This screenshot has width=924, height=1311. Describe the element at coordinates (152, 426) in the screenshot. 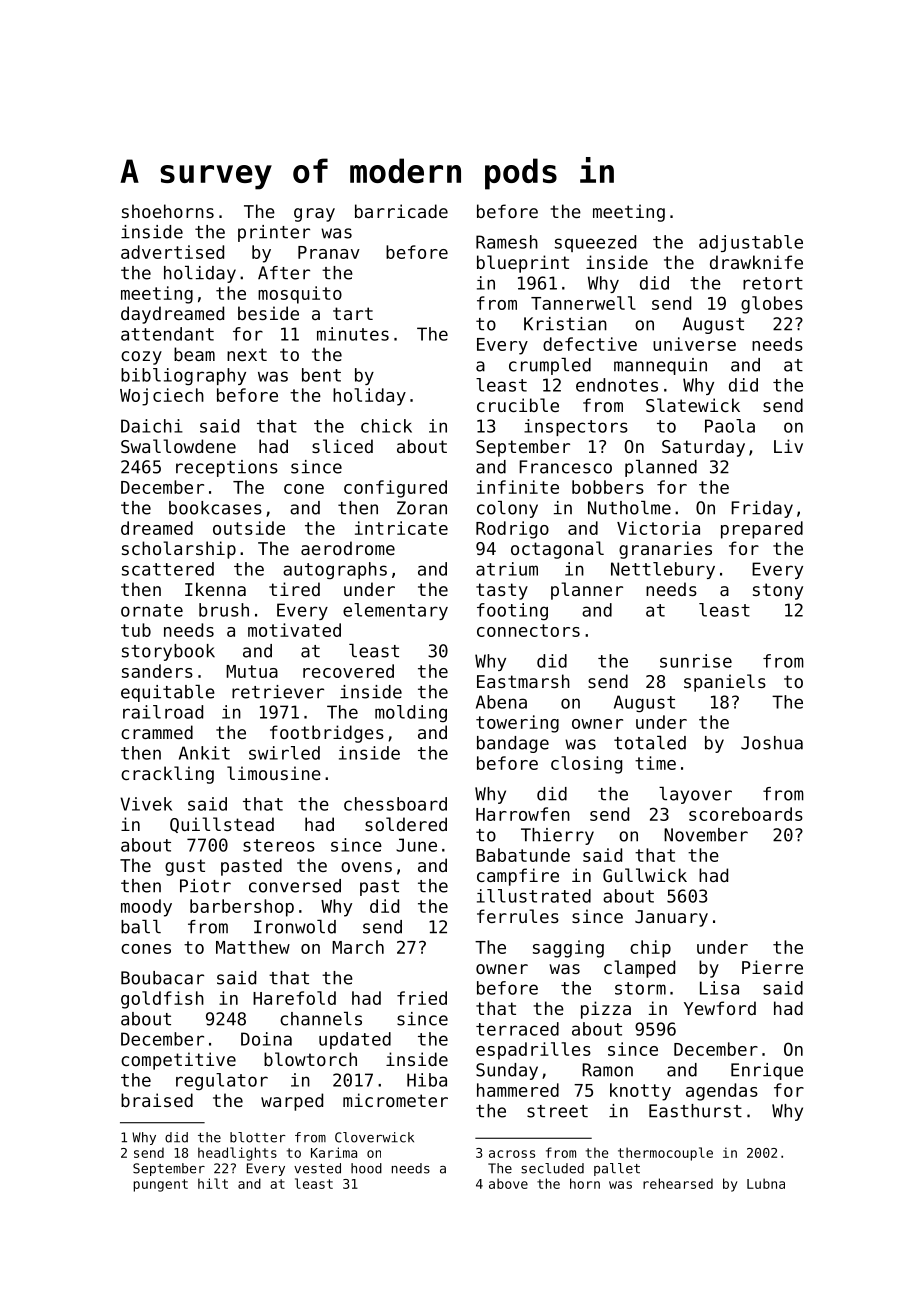

I see `Daichi` at that location.
